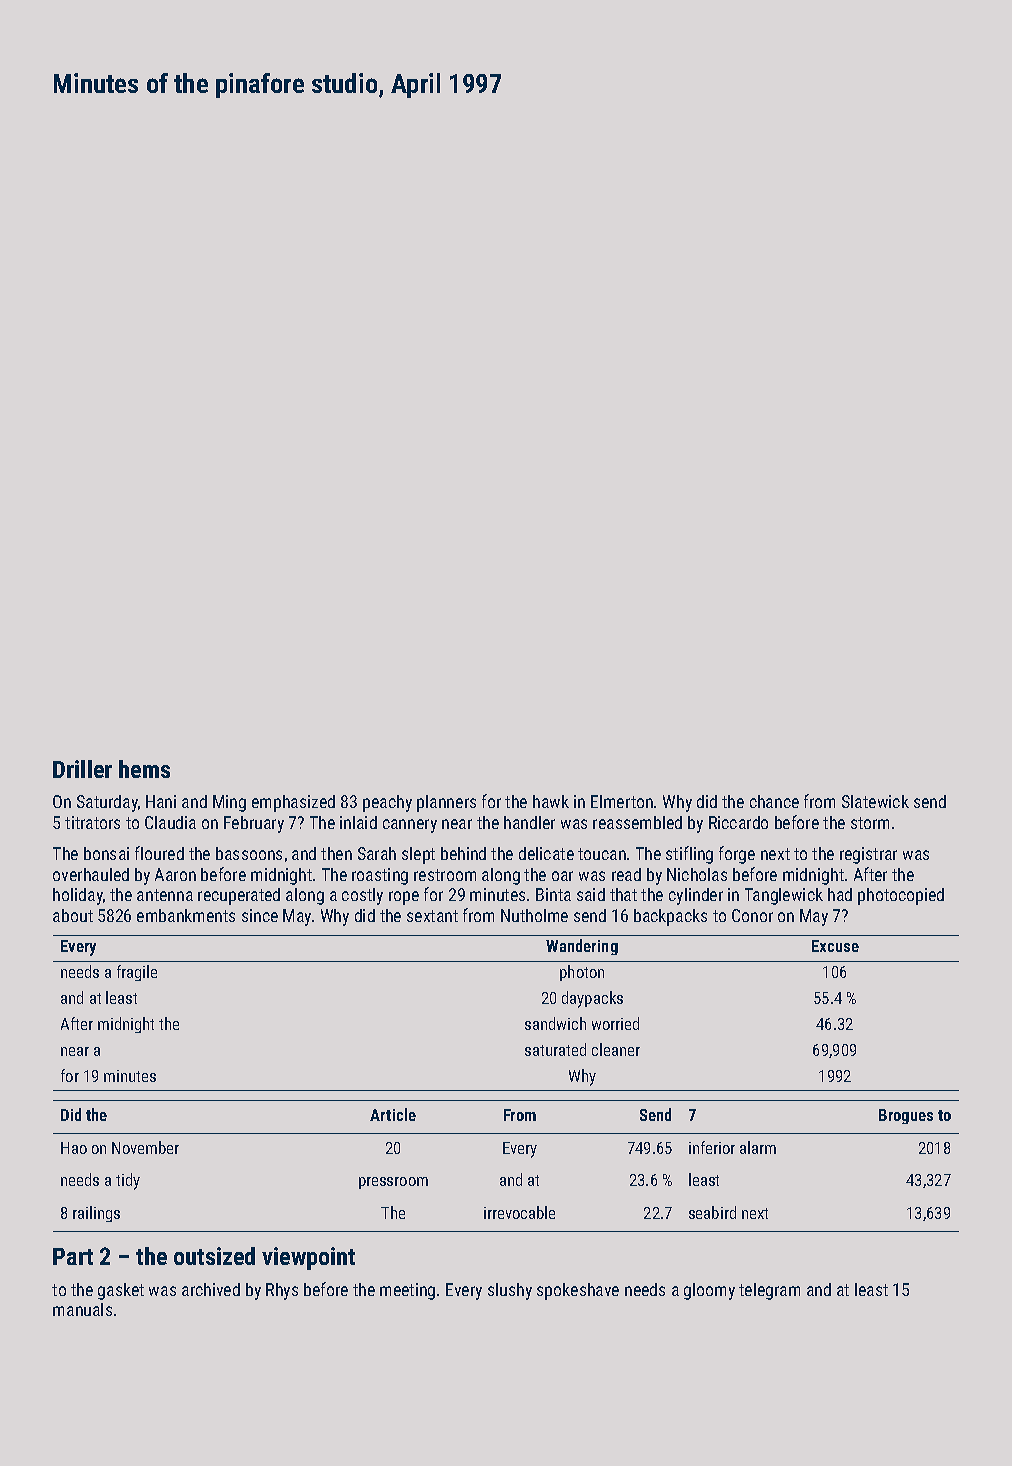  What do you see at coordinates (82, 769) in the screenshot?
I see `Driller` at bounding box center [82, 769].
